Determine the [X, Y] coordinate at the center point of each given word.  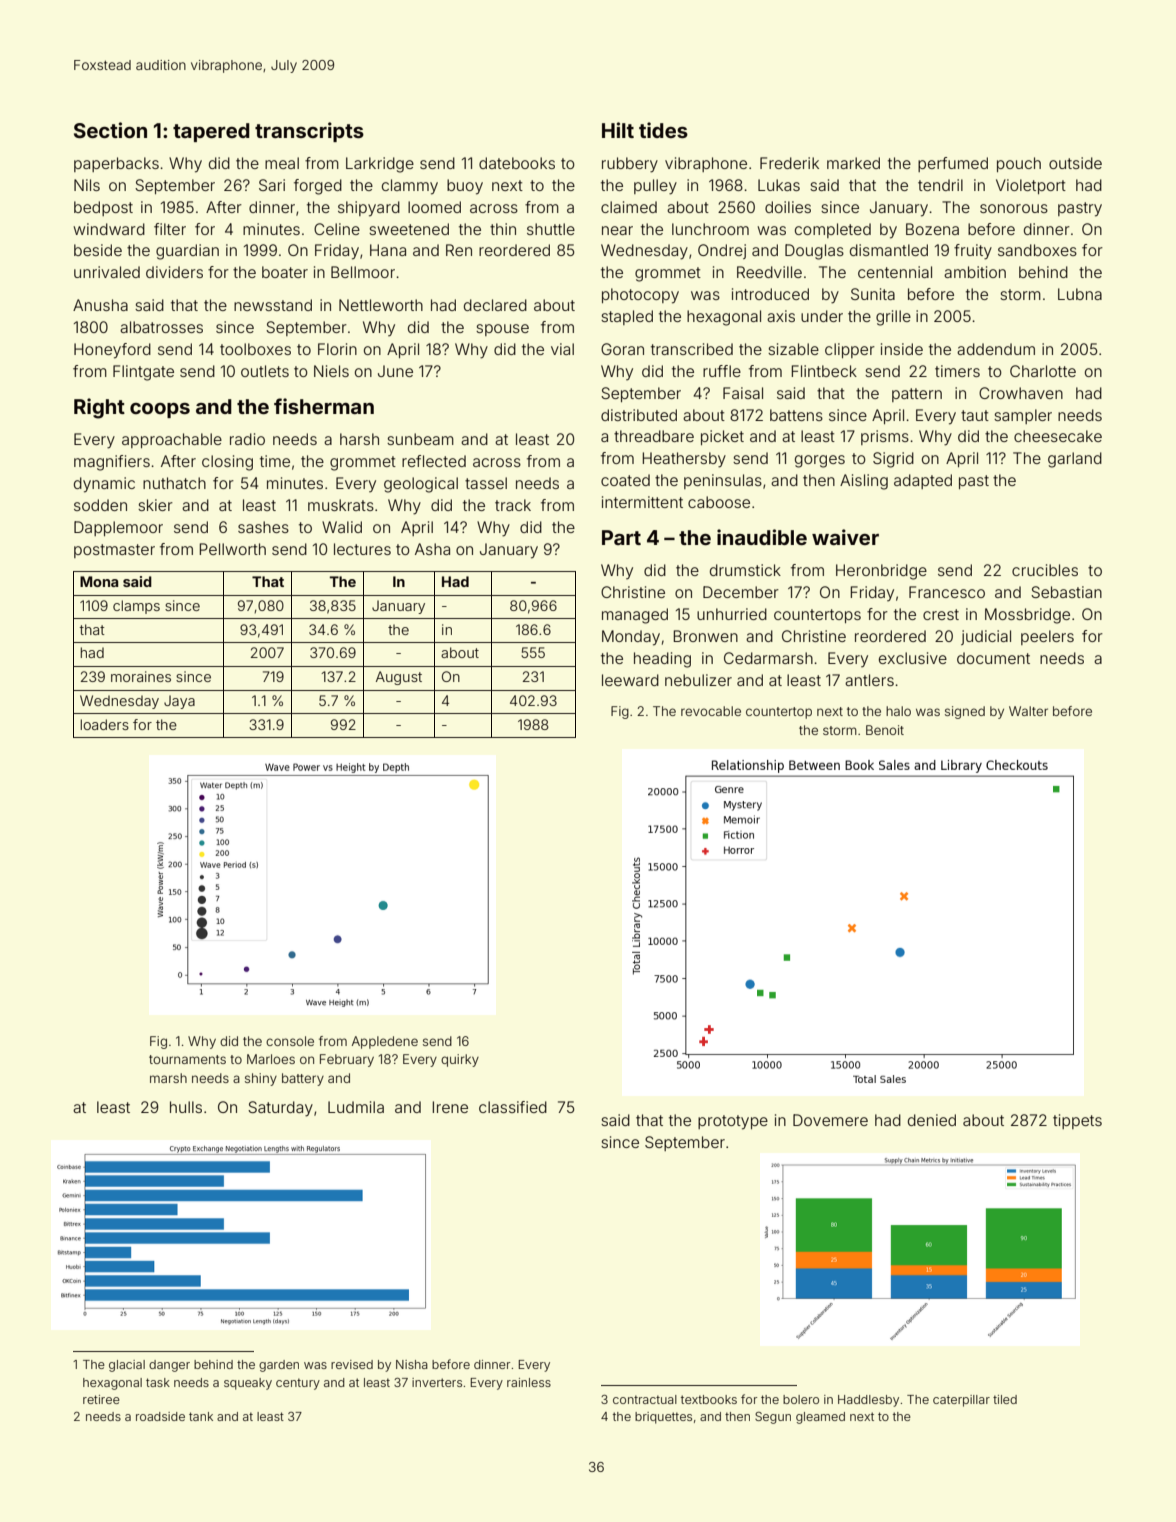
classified [513, 1107]
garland [1075, 460]
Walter [1028, 711]
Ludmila [356, 1107]
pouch [1019, 164]
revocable [711, 711]
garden [279, 1366]
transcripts [309, 132]
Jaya [179, 702]
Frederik [789, 163]
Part [621, 537]
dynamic [104, 485]
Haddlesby [868, 1401]
